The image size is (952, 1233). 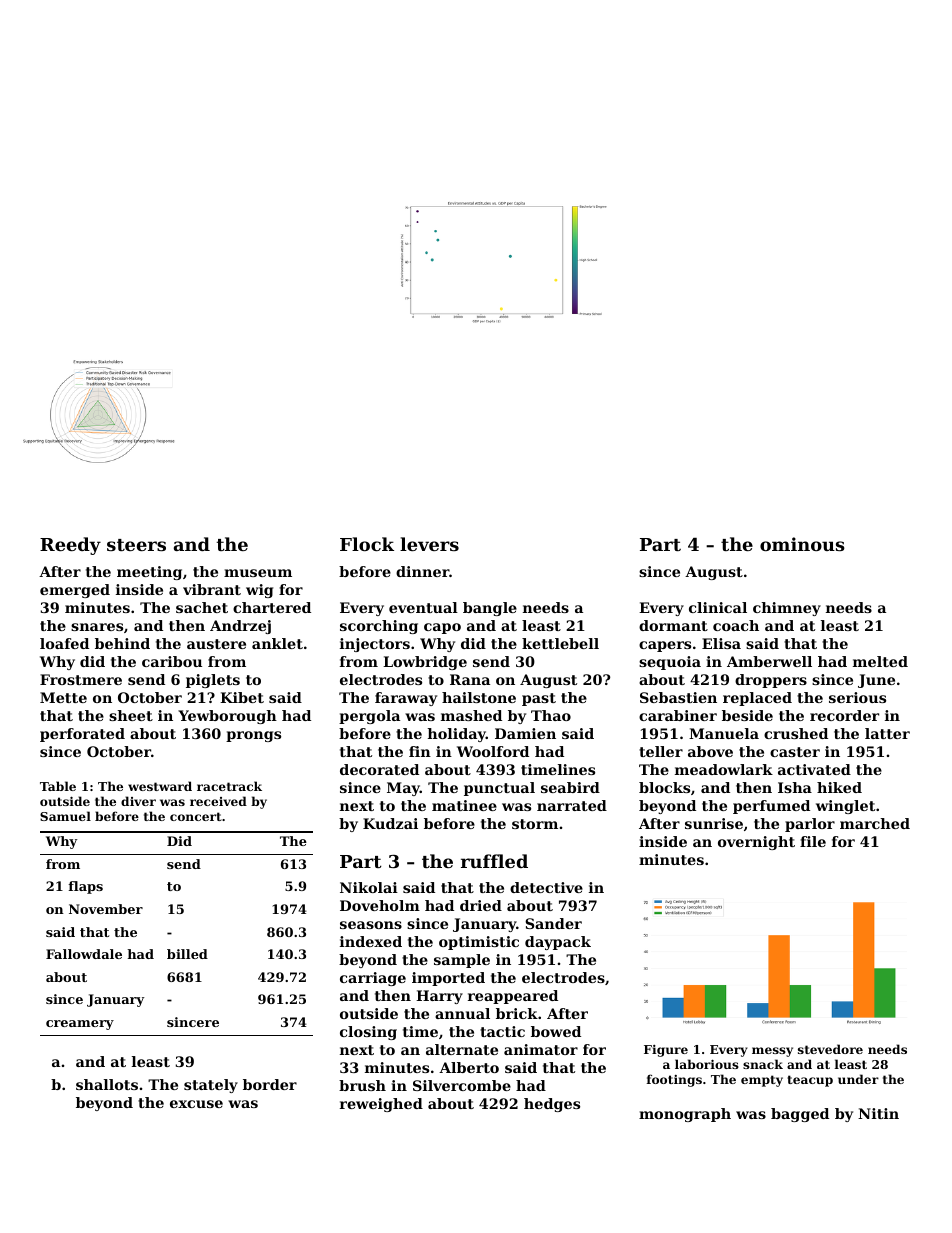 What do you see at coordinates (429, 544) in the screenshot?
I see `levers` at bounding box center [429, 544].
